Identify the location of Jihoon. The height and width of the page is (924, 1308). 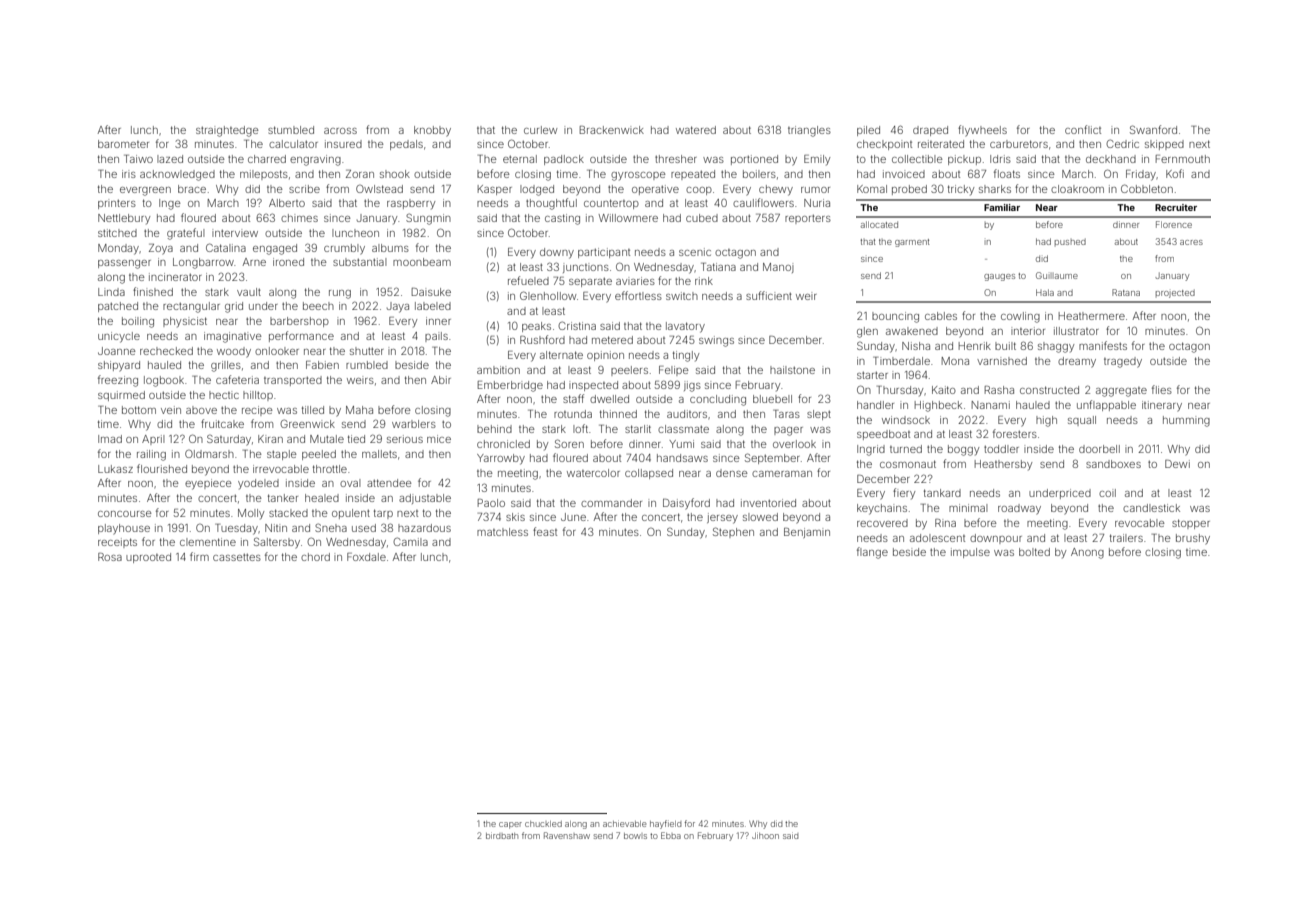
(765, 835).
